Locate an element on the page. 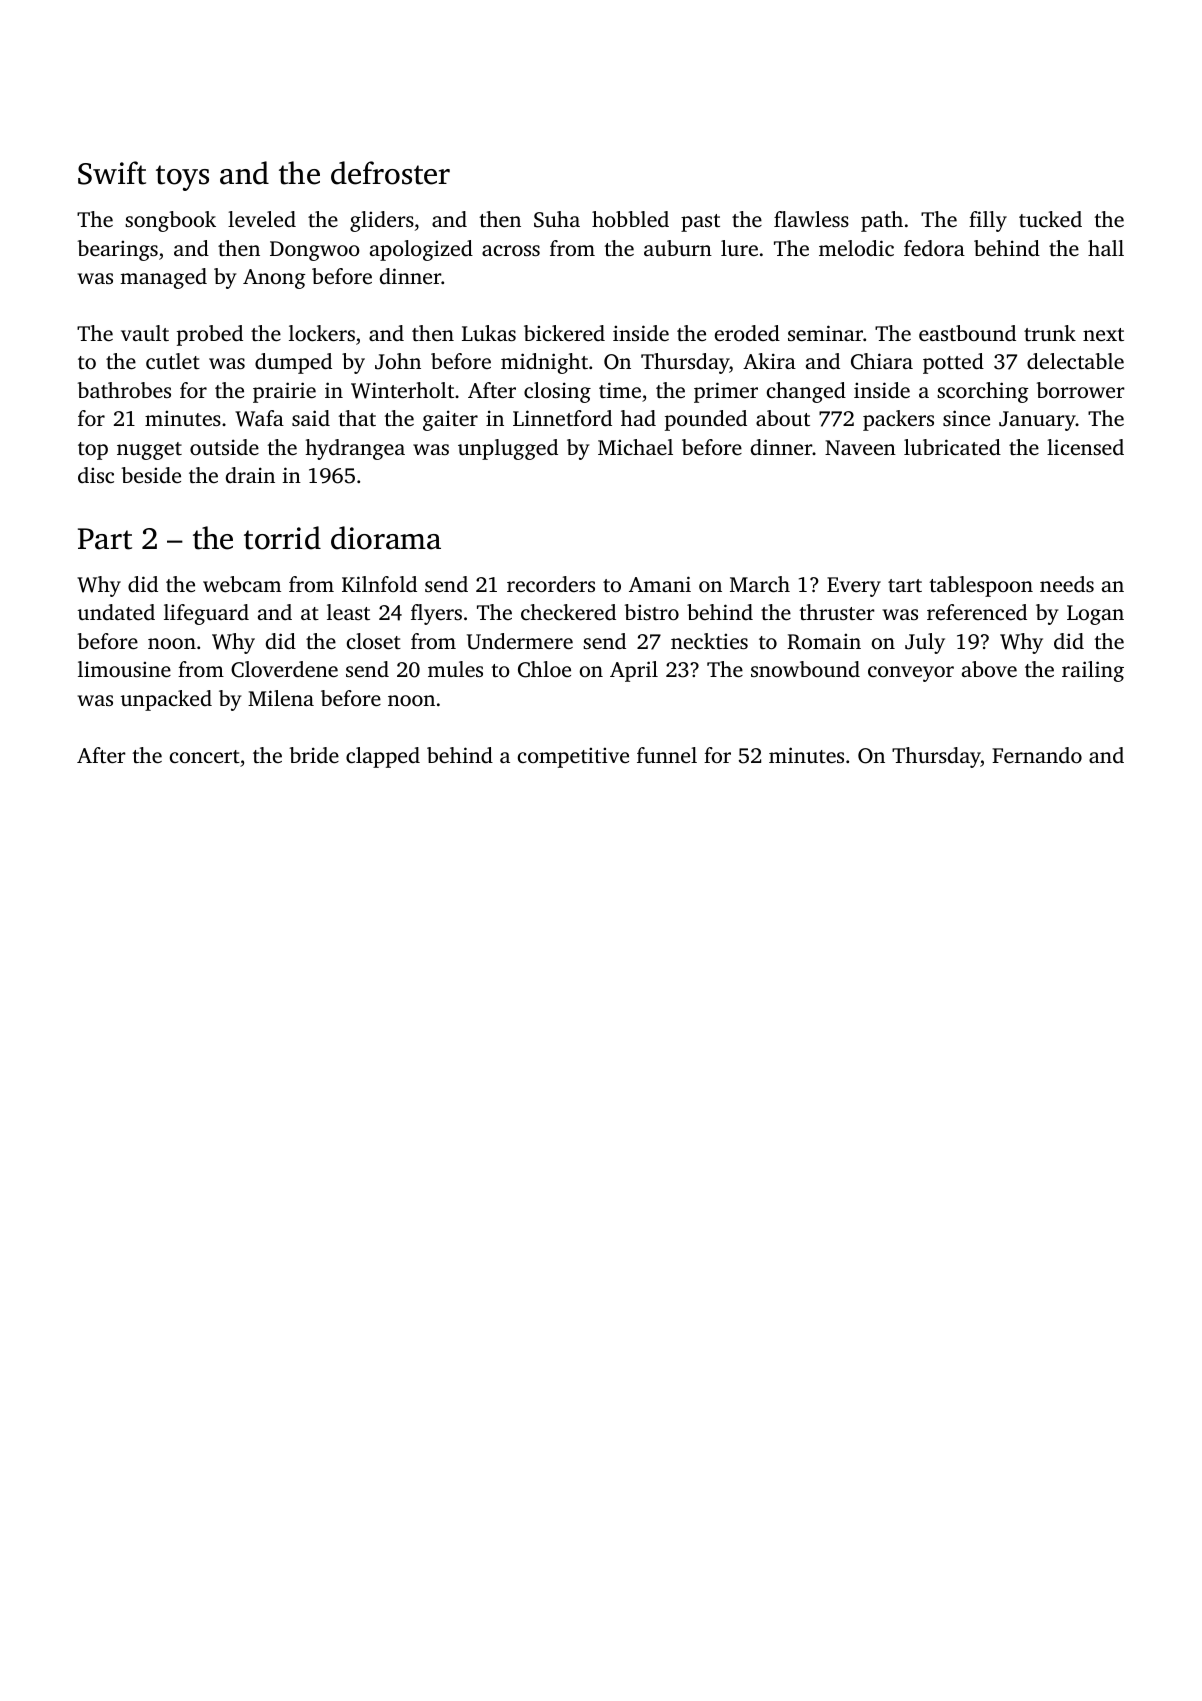  undated is located at coordinates (116, 612).
